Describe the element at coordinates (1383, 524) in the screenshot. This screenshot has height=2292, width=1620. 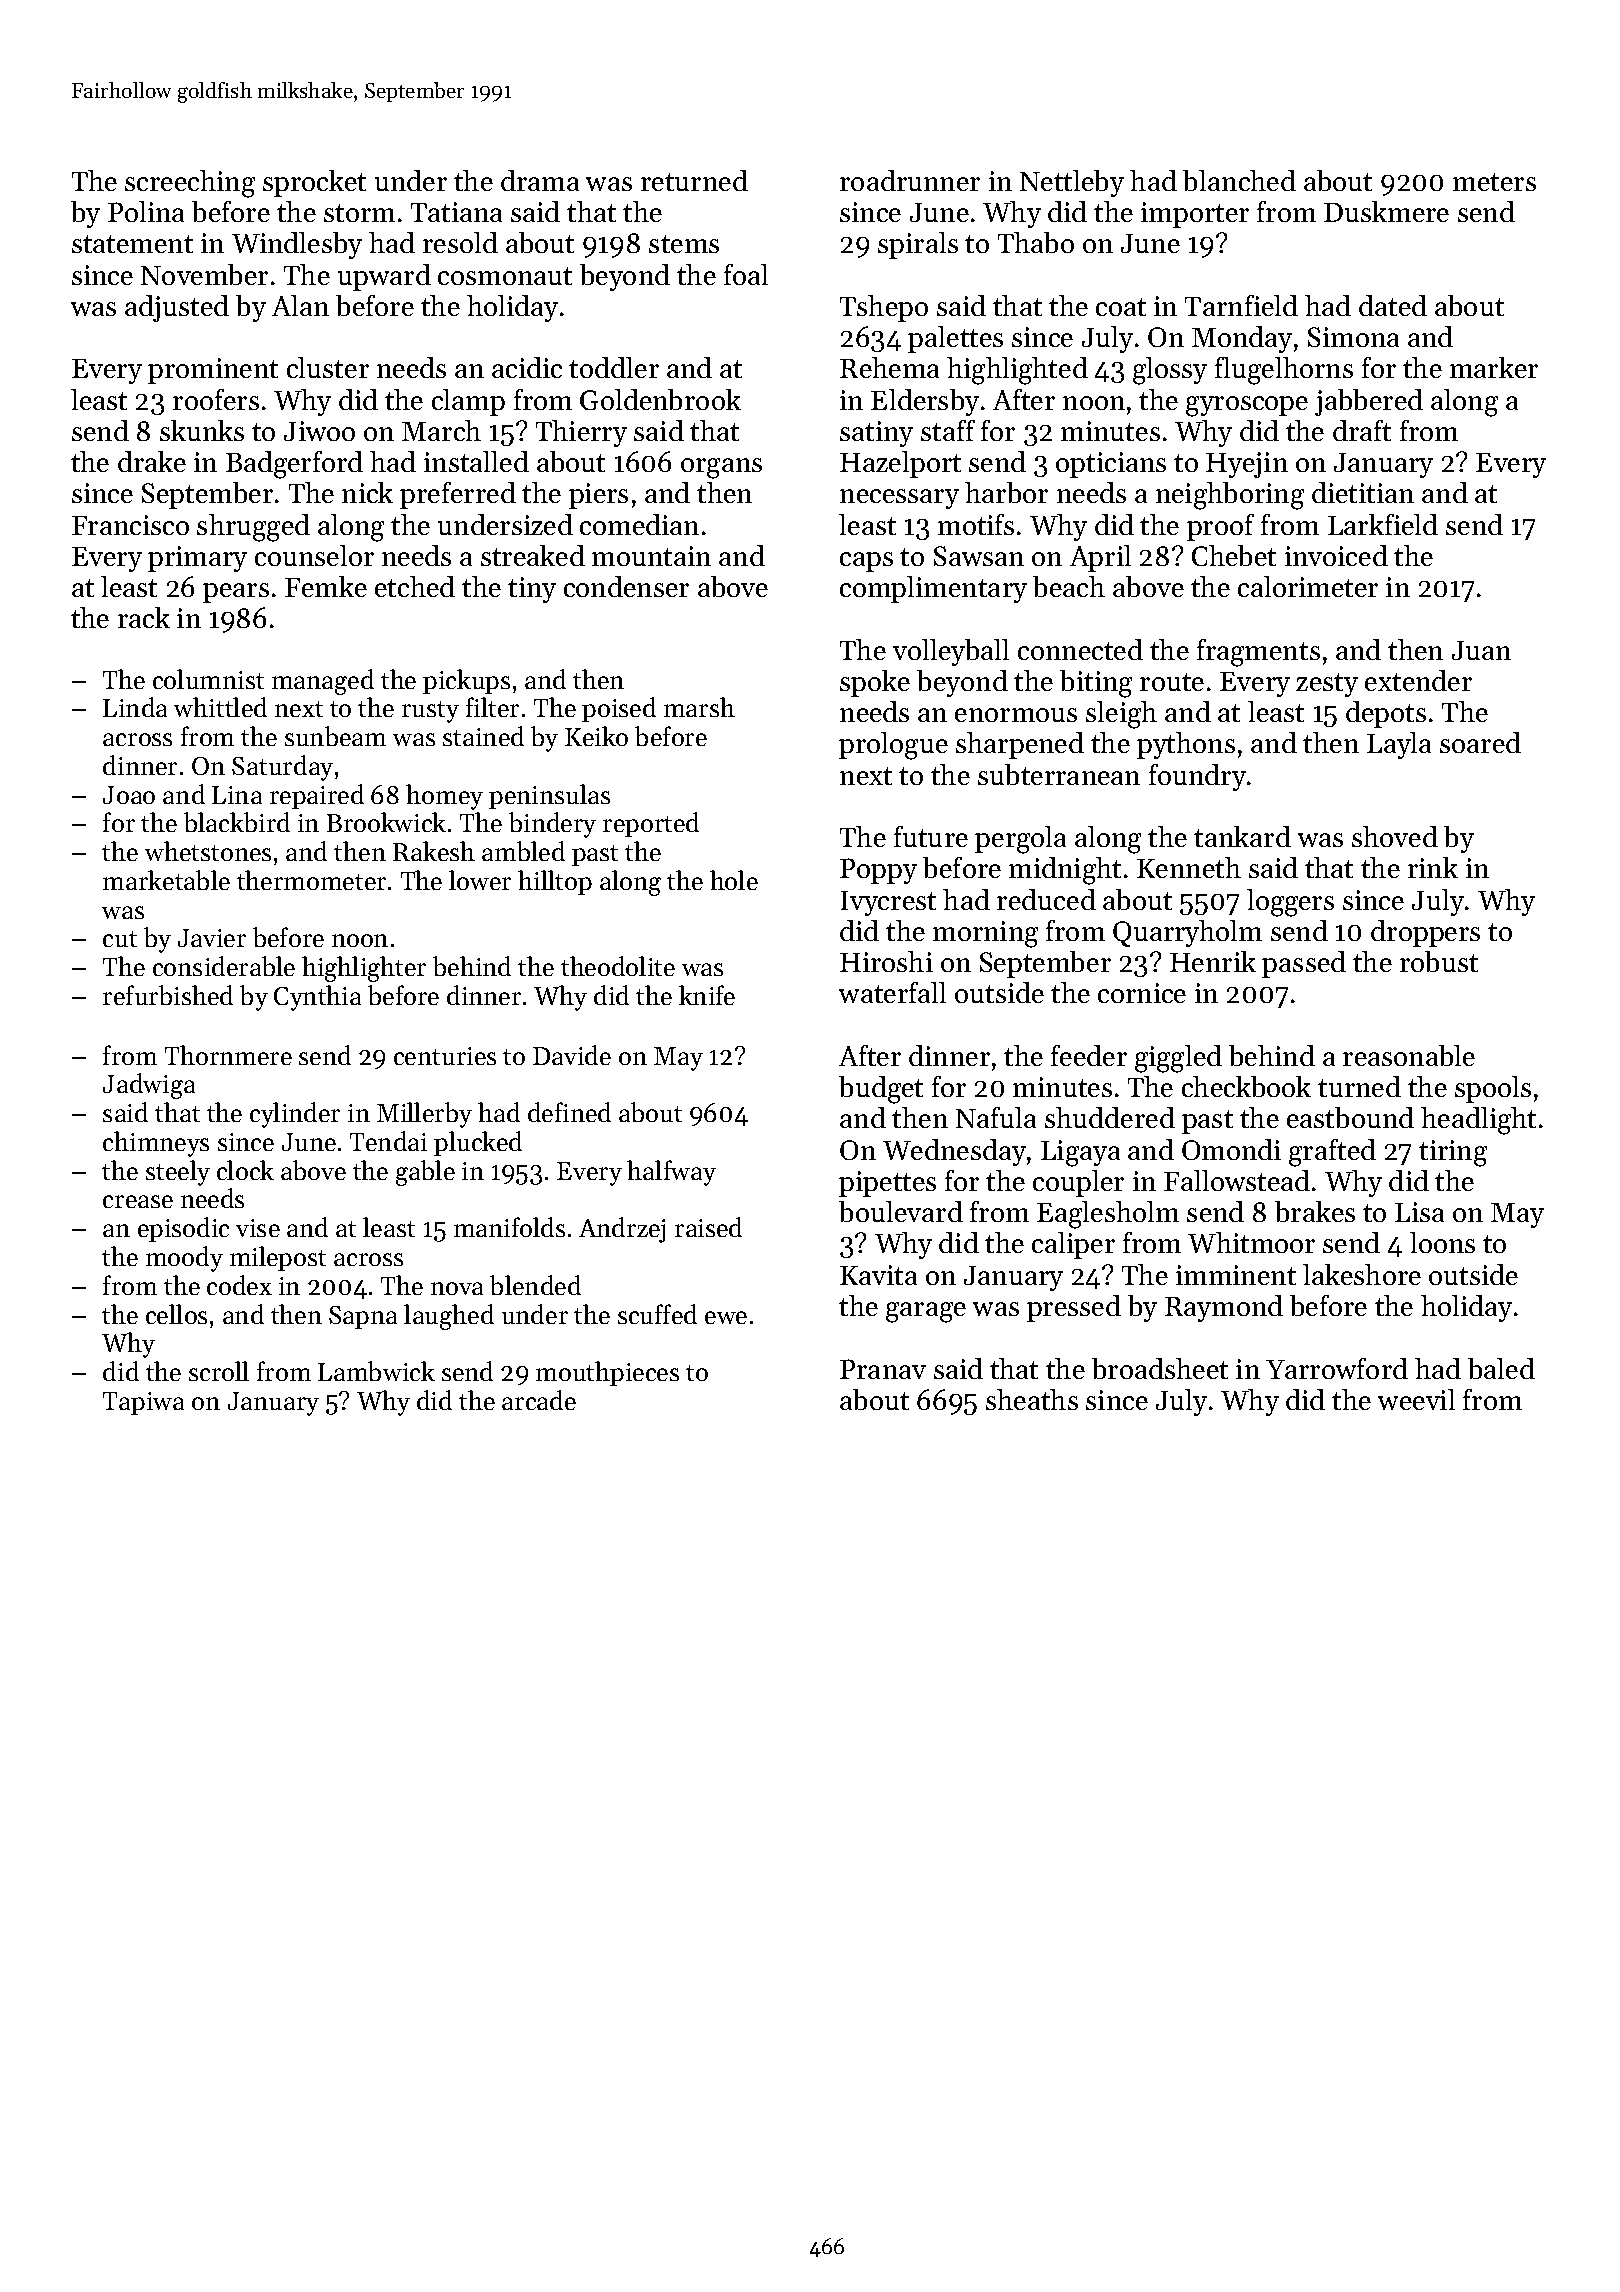
I see `Larkfield` at that location.
